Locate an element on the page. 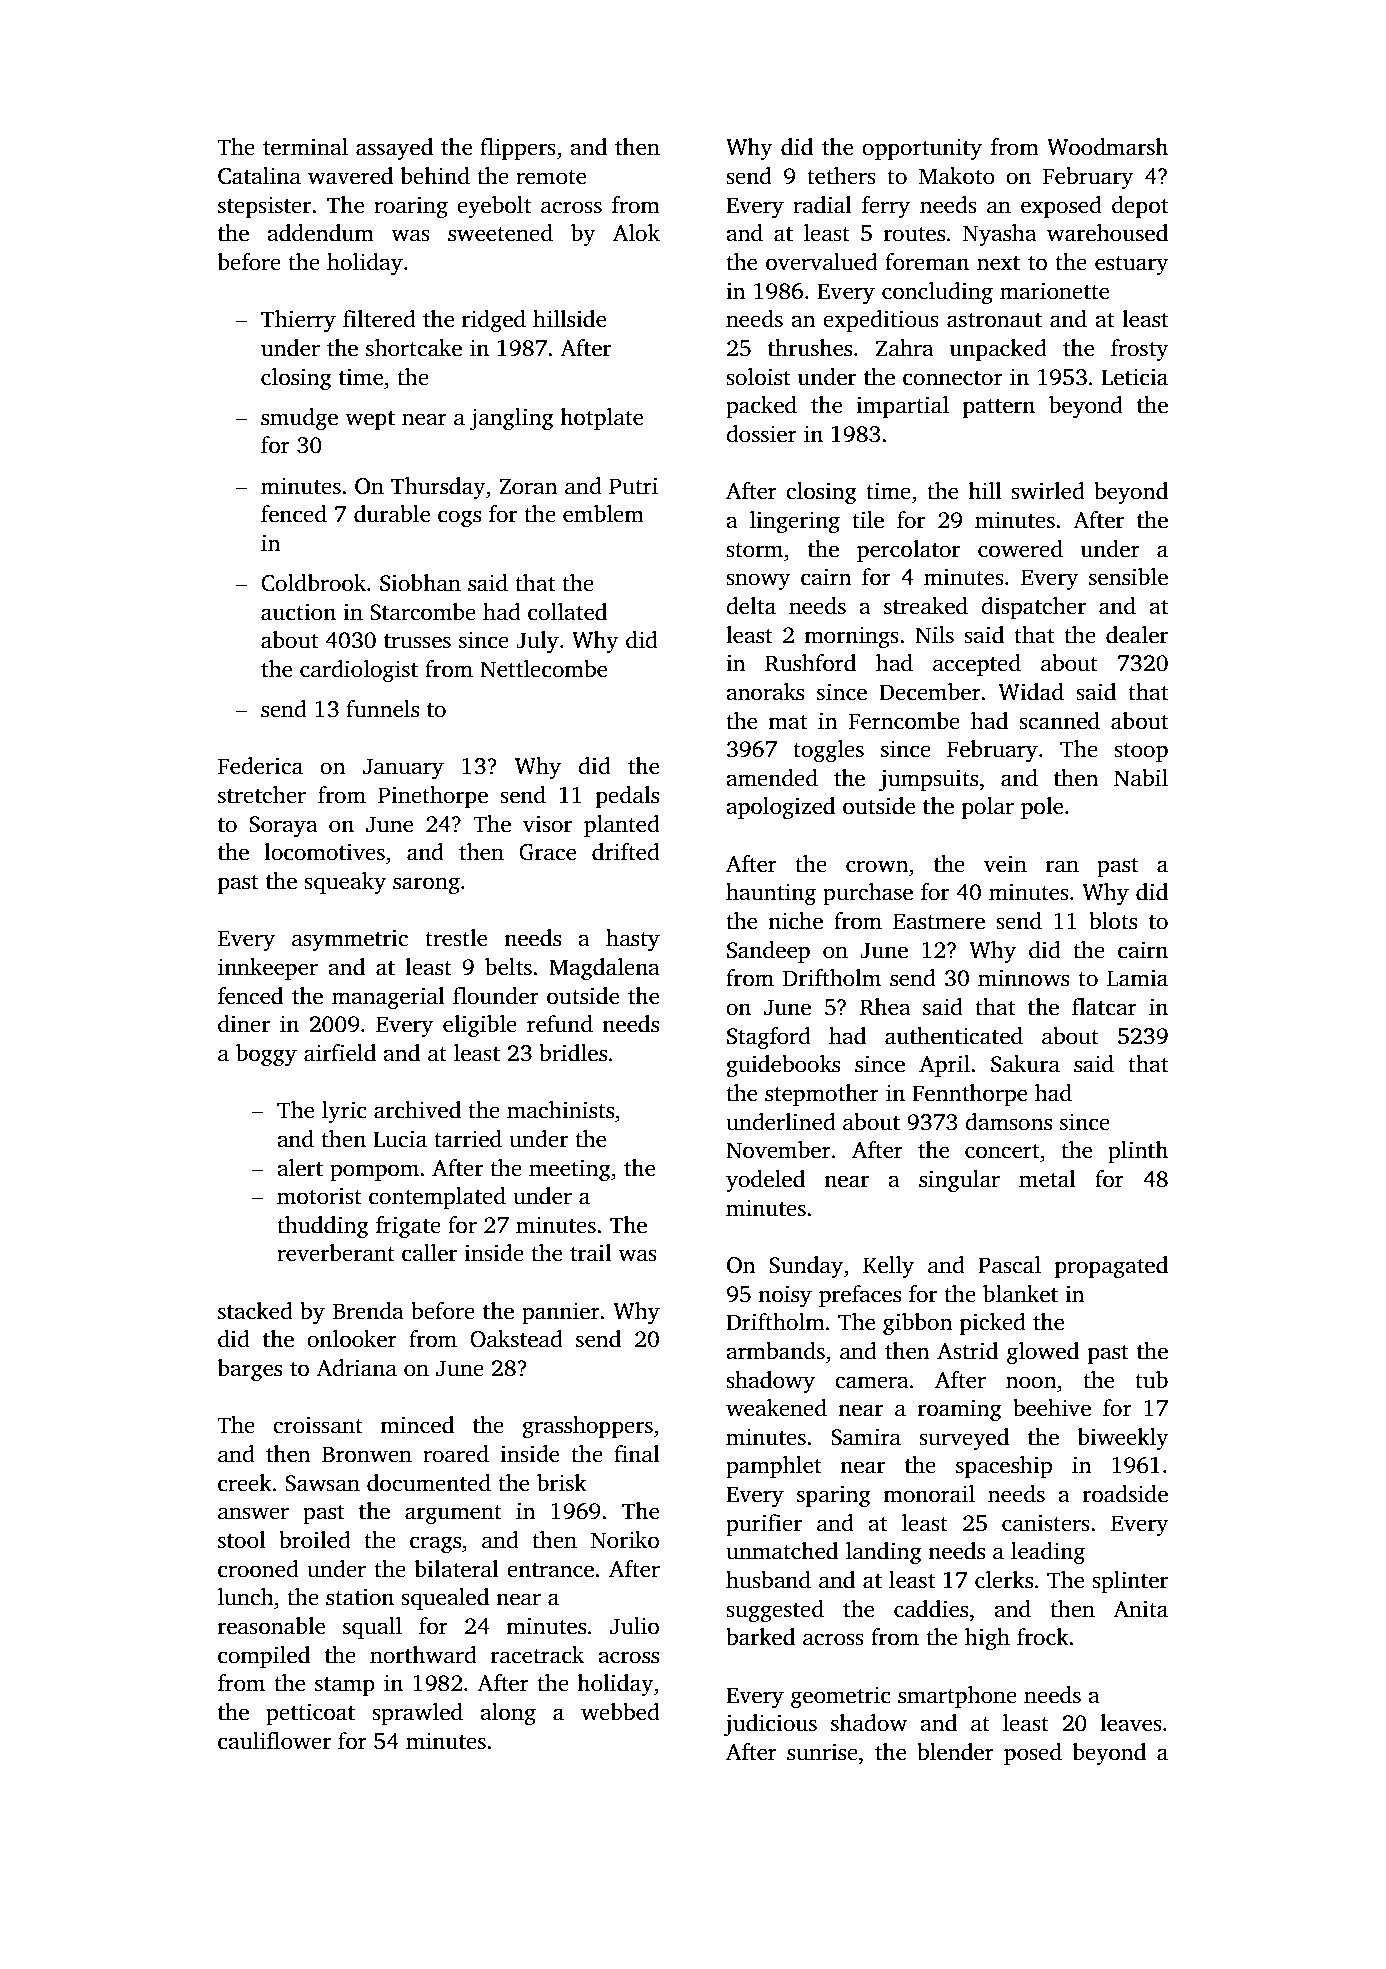 The image size is (1386, 1969). assayed is located at coordinates (394, 149).
